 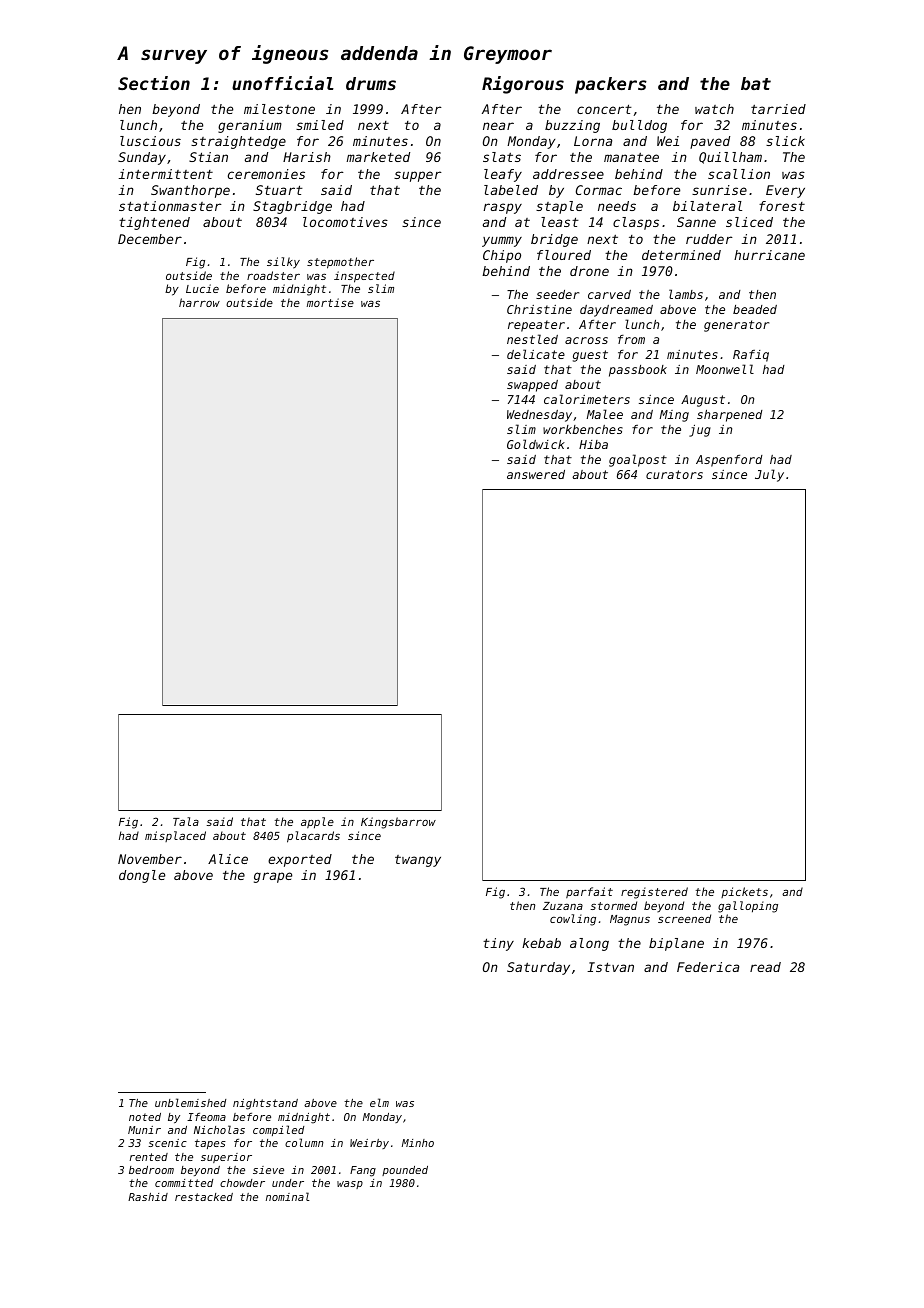 I want to click on tightened, so click(x=154, y=223).
